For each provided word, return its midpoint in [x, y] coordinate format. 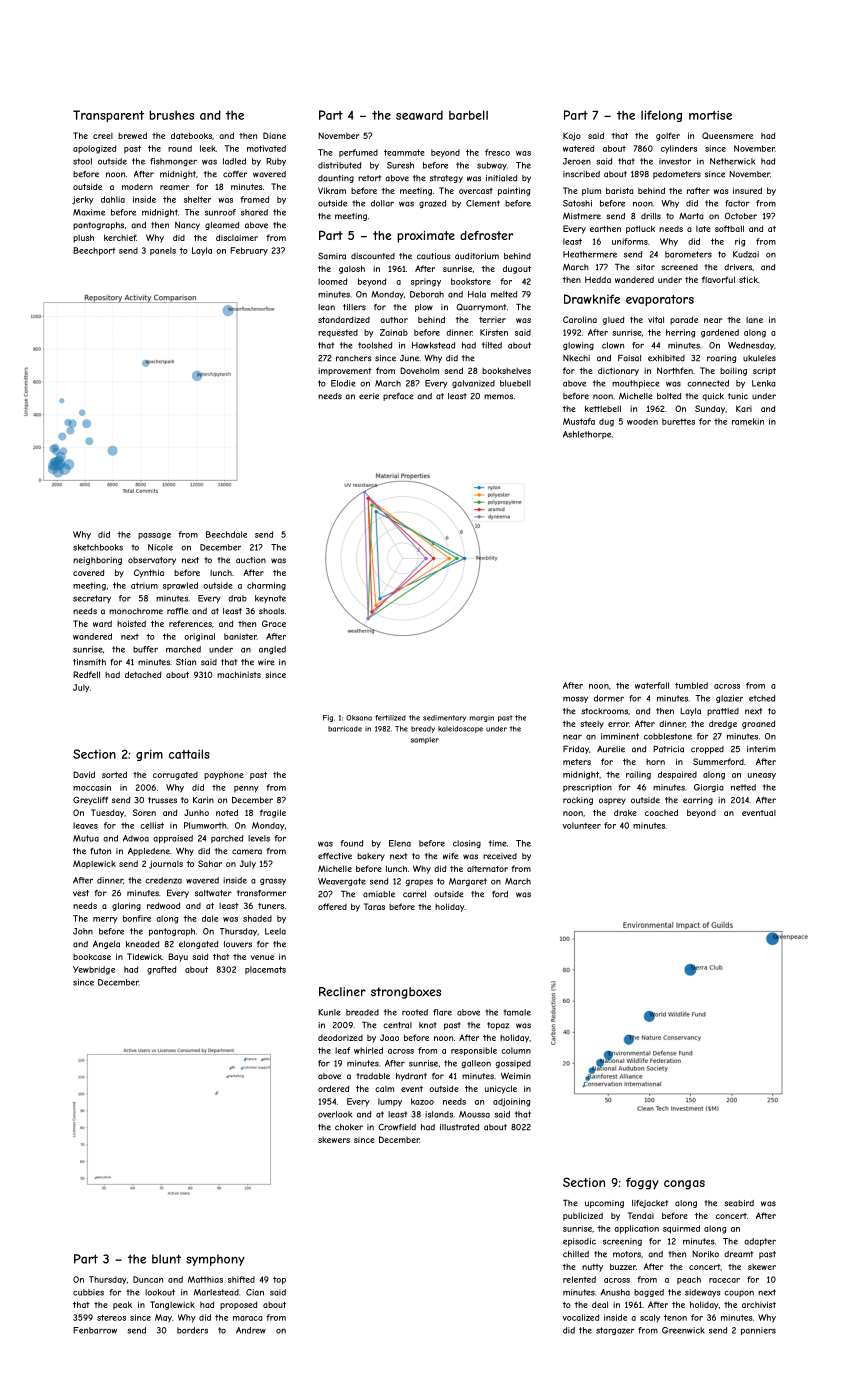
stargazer [615, 1331]
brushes [171, 115]
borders [192, 1330]
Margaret [468, 882]
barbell [468, 115]
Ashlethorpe [587, 435]
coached [661, 812]
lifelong [661, 116]
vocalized [581, 1317]
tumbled [691, 685]
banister [240, 636]
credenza [163, 880]
